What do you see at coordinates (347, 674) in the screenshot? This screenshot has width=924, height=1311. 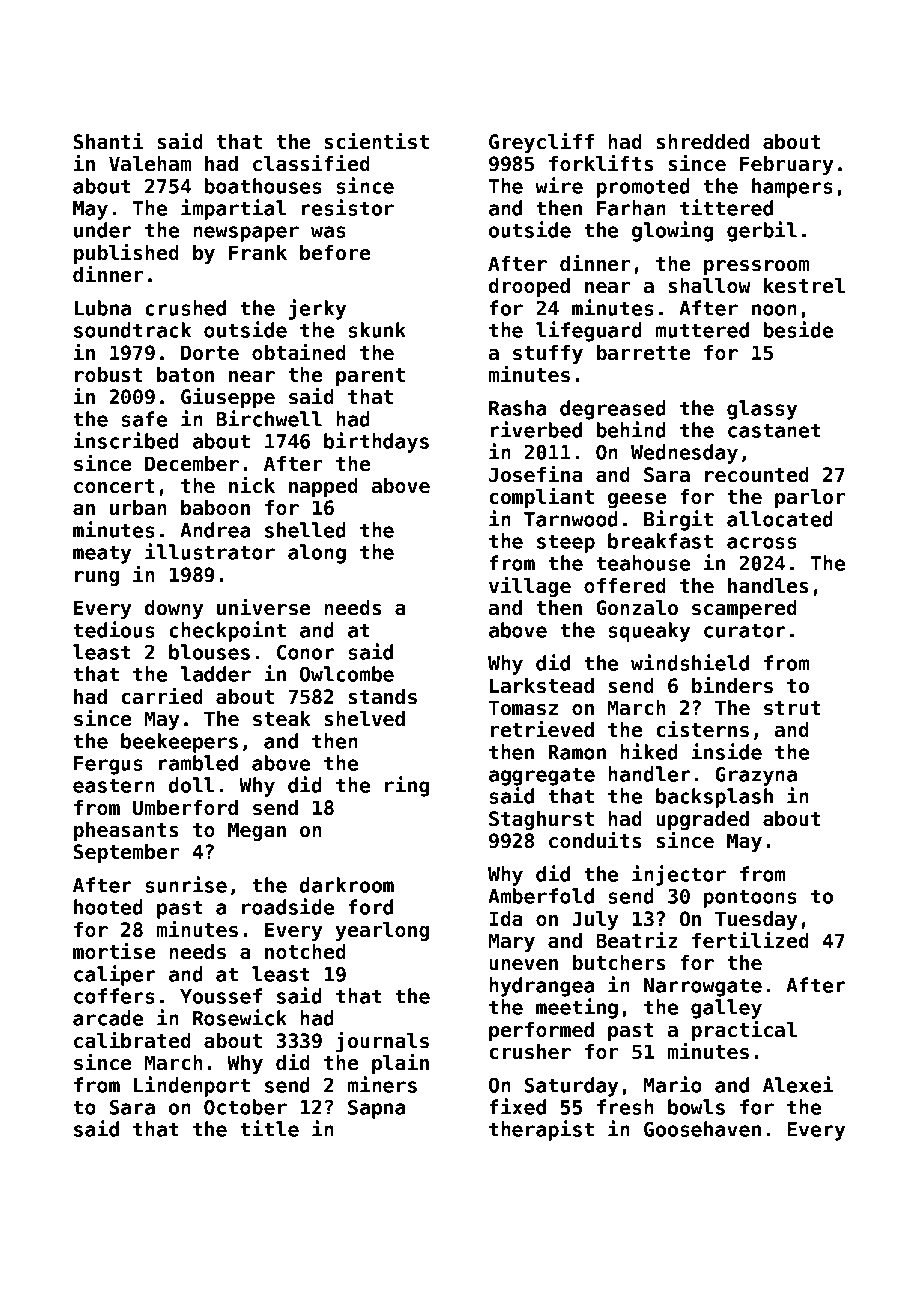 I see `Owlcombe` at bounding box center [347, 674].
